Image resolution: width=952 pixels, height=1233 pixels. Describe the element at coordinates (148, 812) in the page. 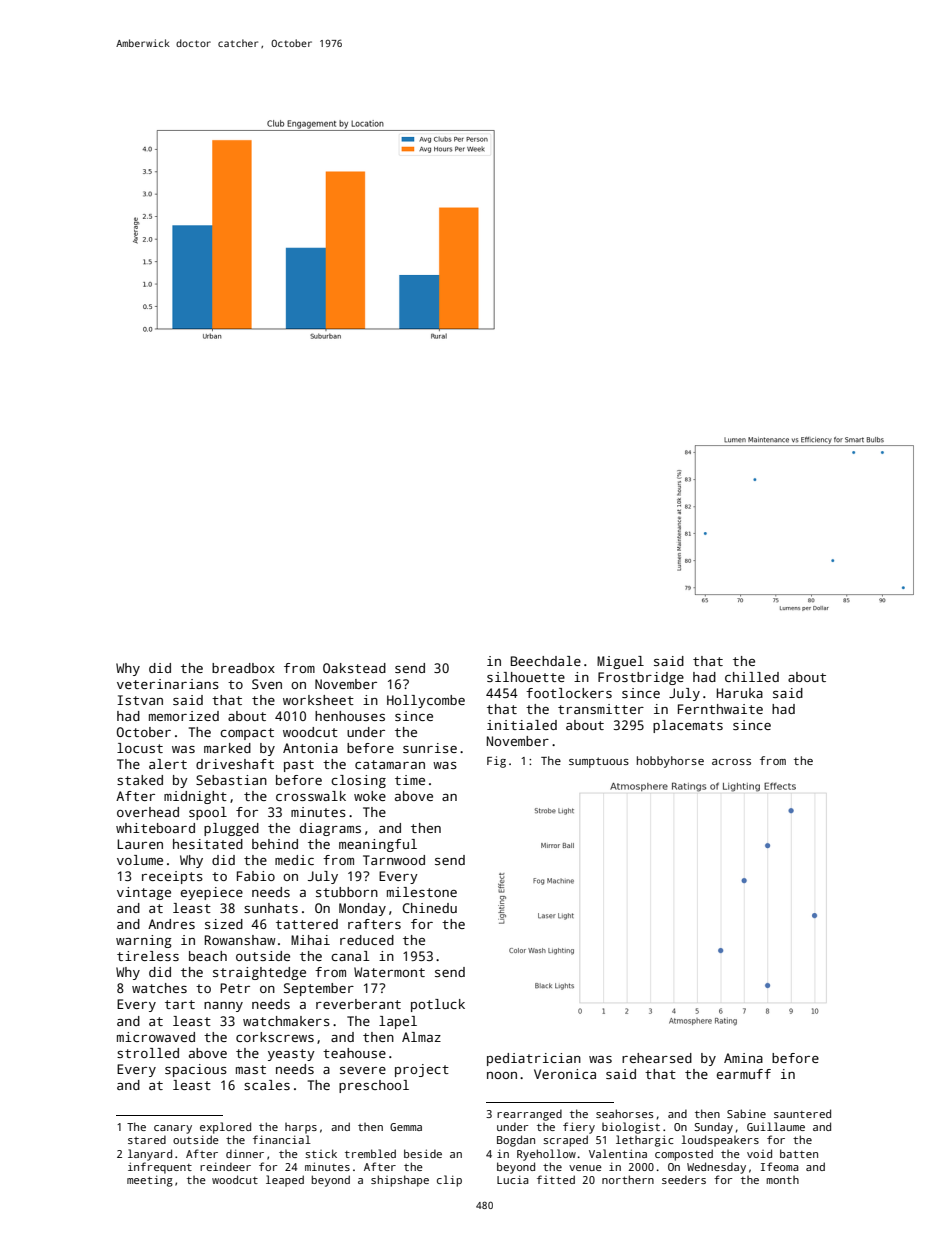

I see `overhead` at that location.
